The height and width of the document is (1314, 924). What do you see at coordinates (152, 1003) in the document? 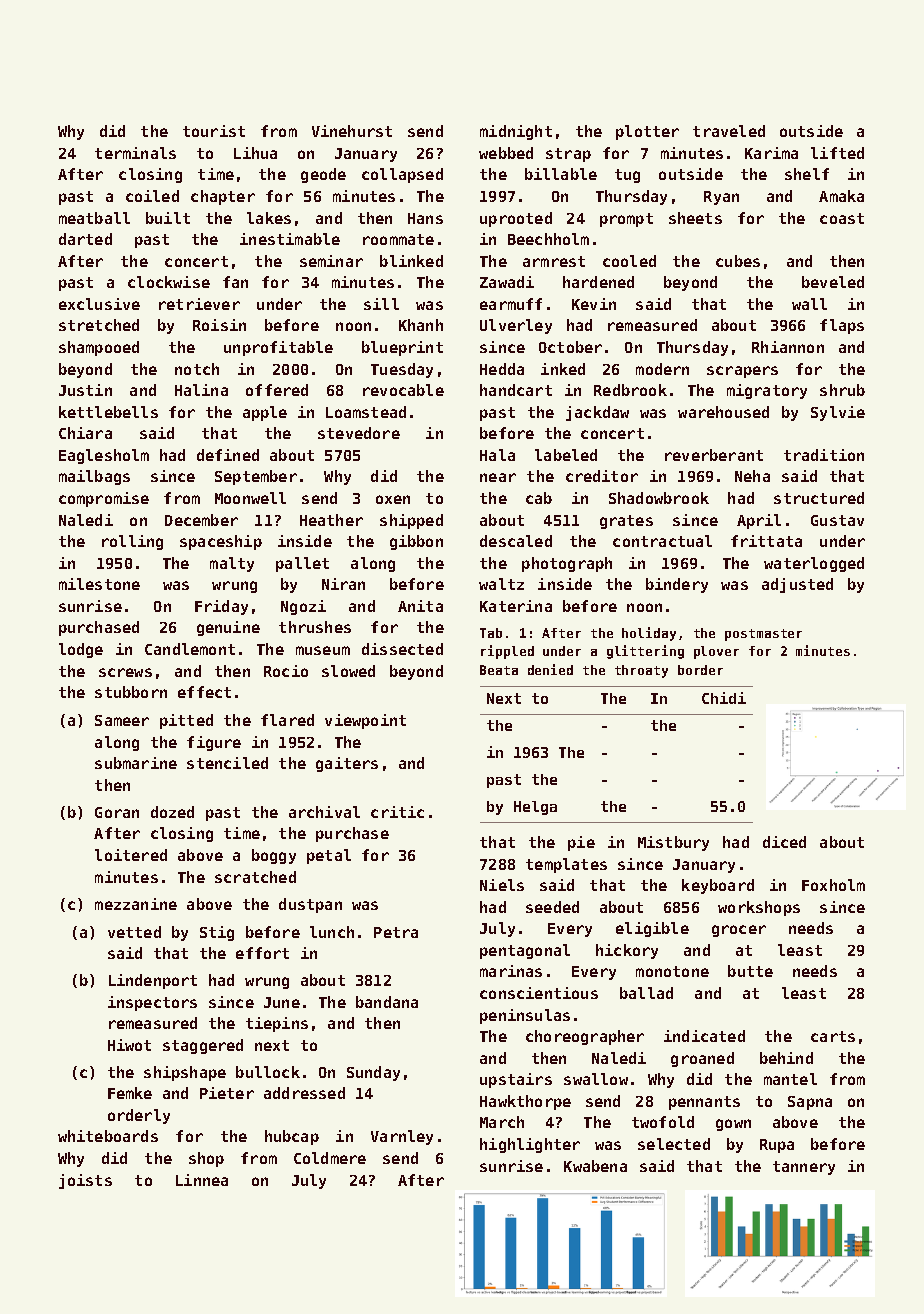
I see `inspectors` at bounding box center [152, 1003].
